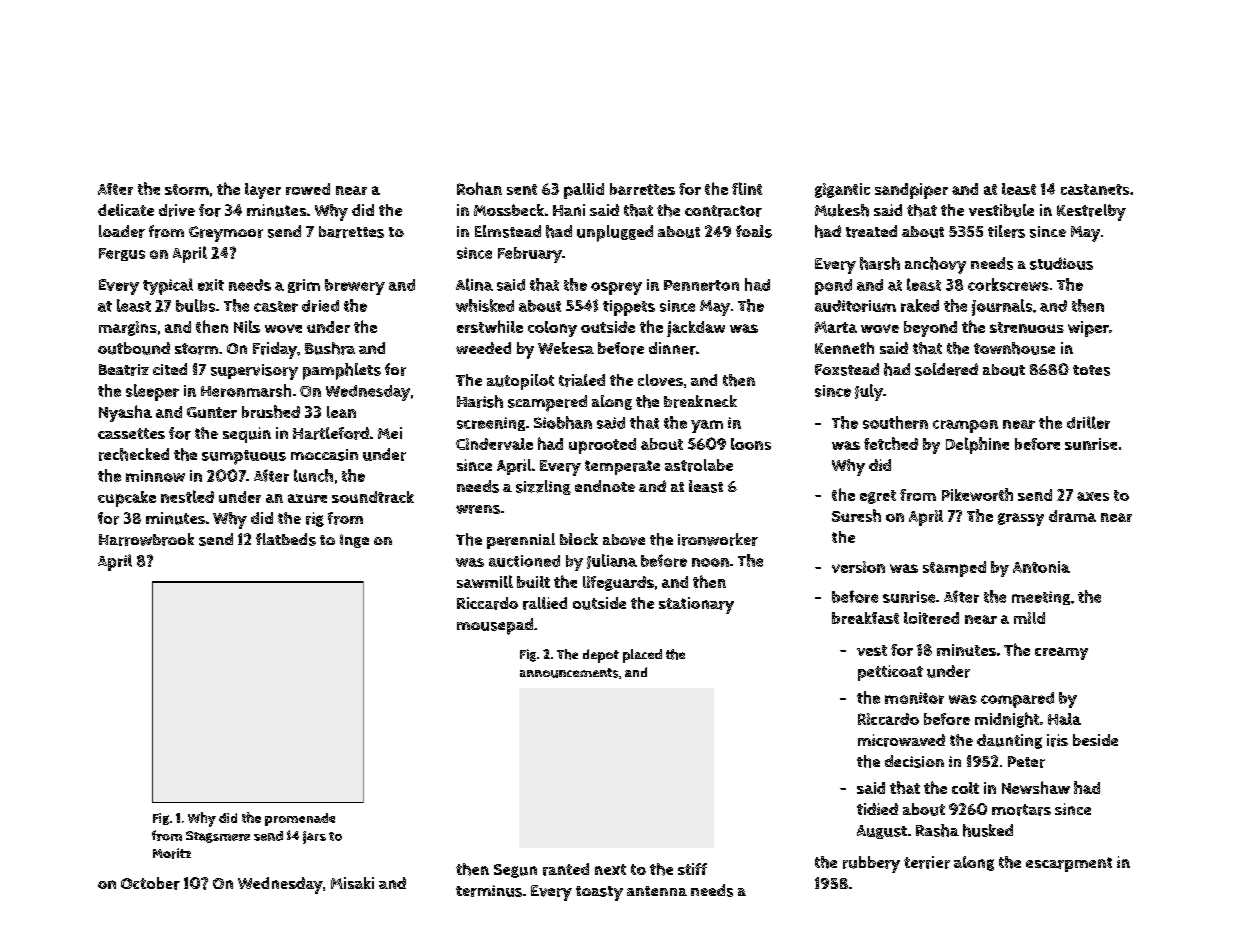  I want to click on antenna, so click(657, 891).
